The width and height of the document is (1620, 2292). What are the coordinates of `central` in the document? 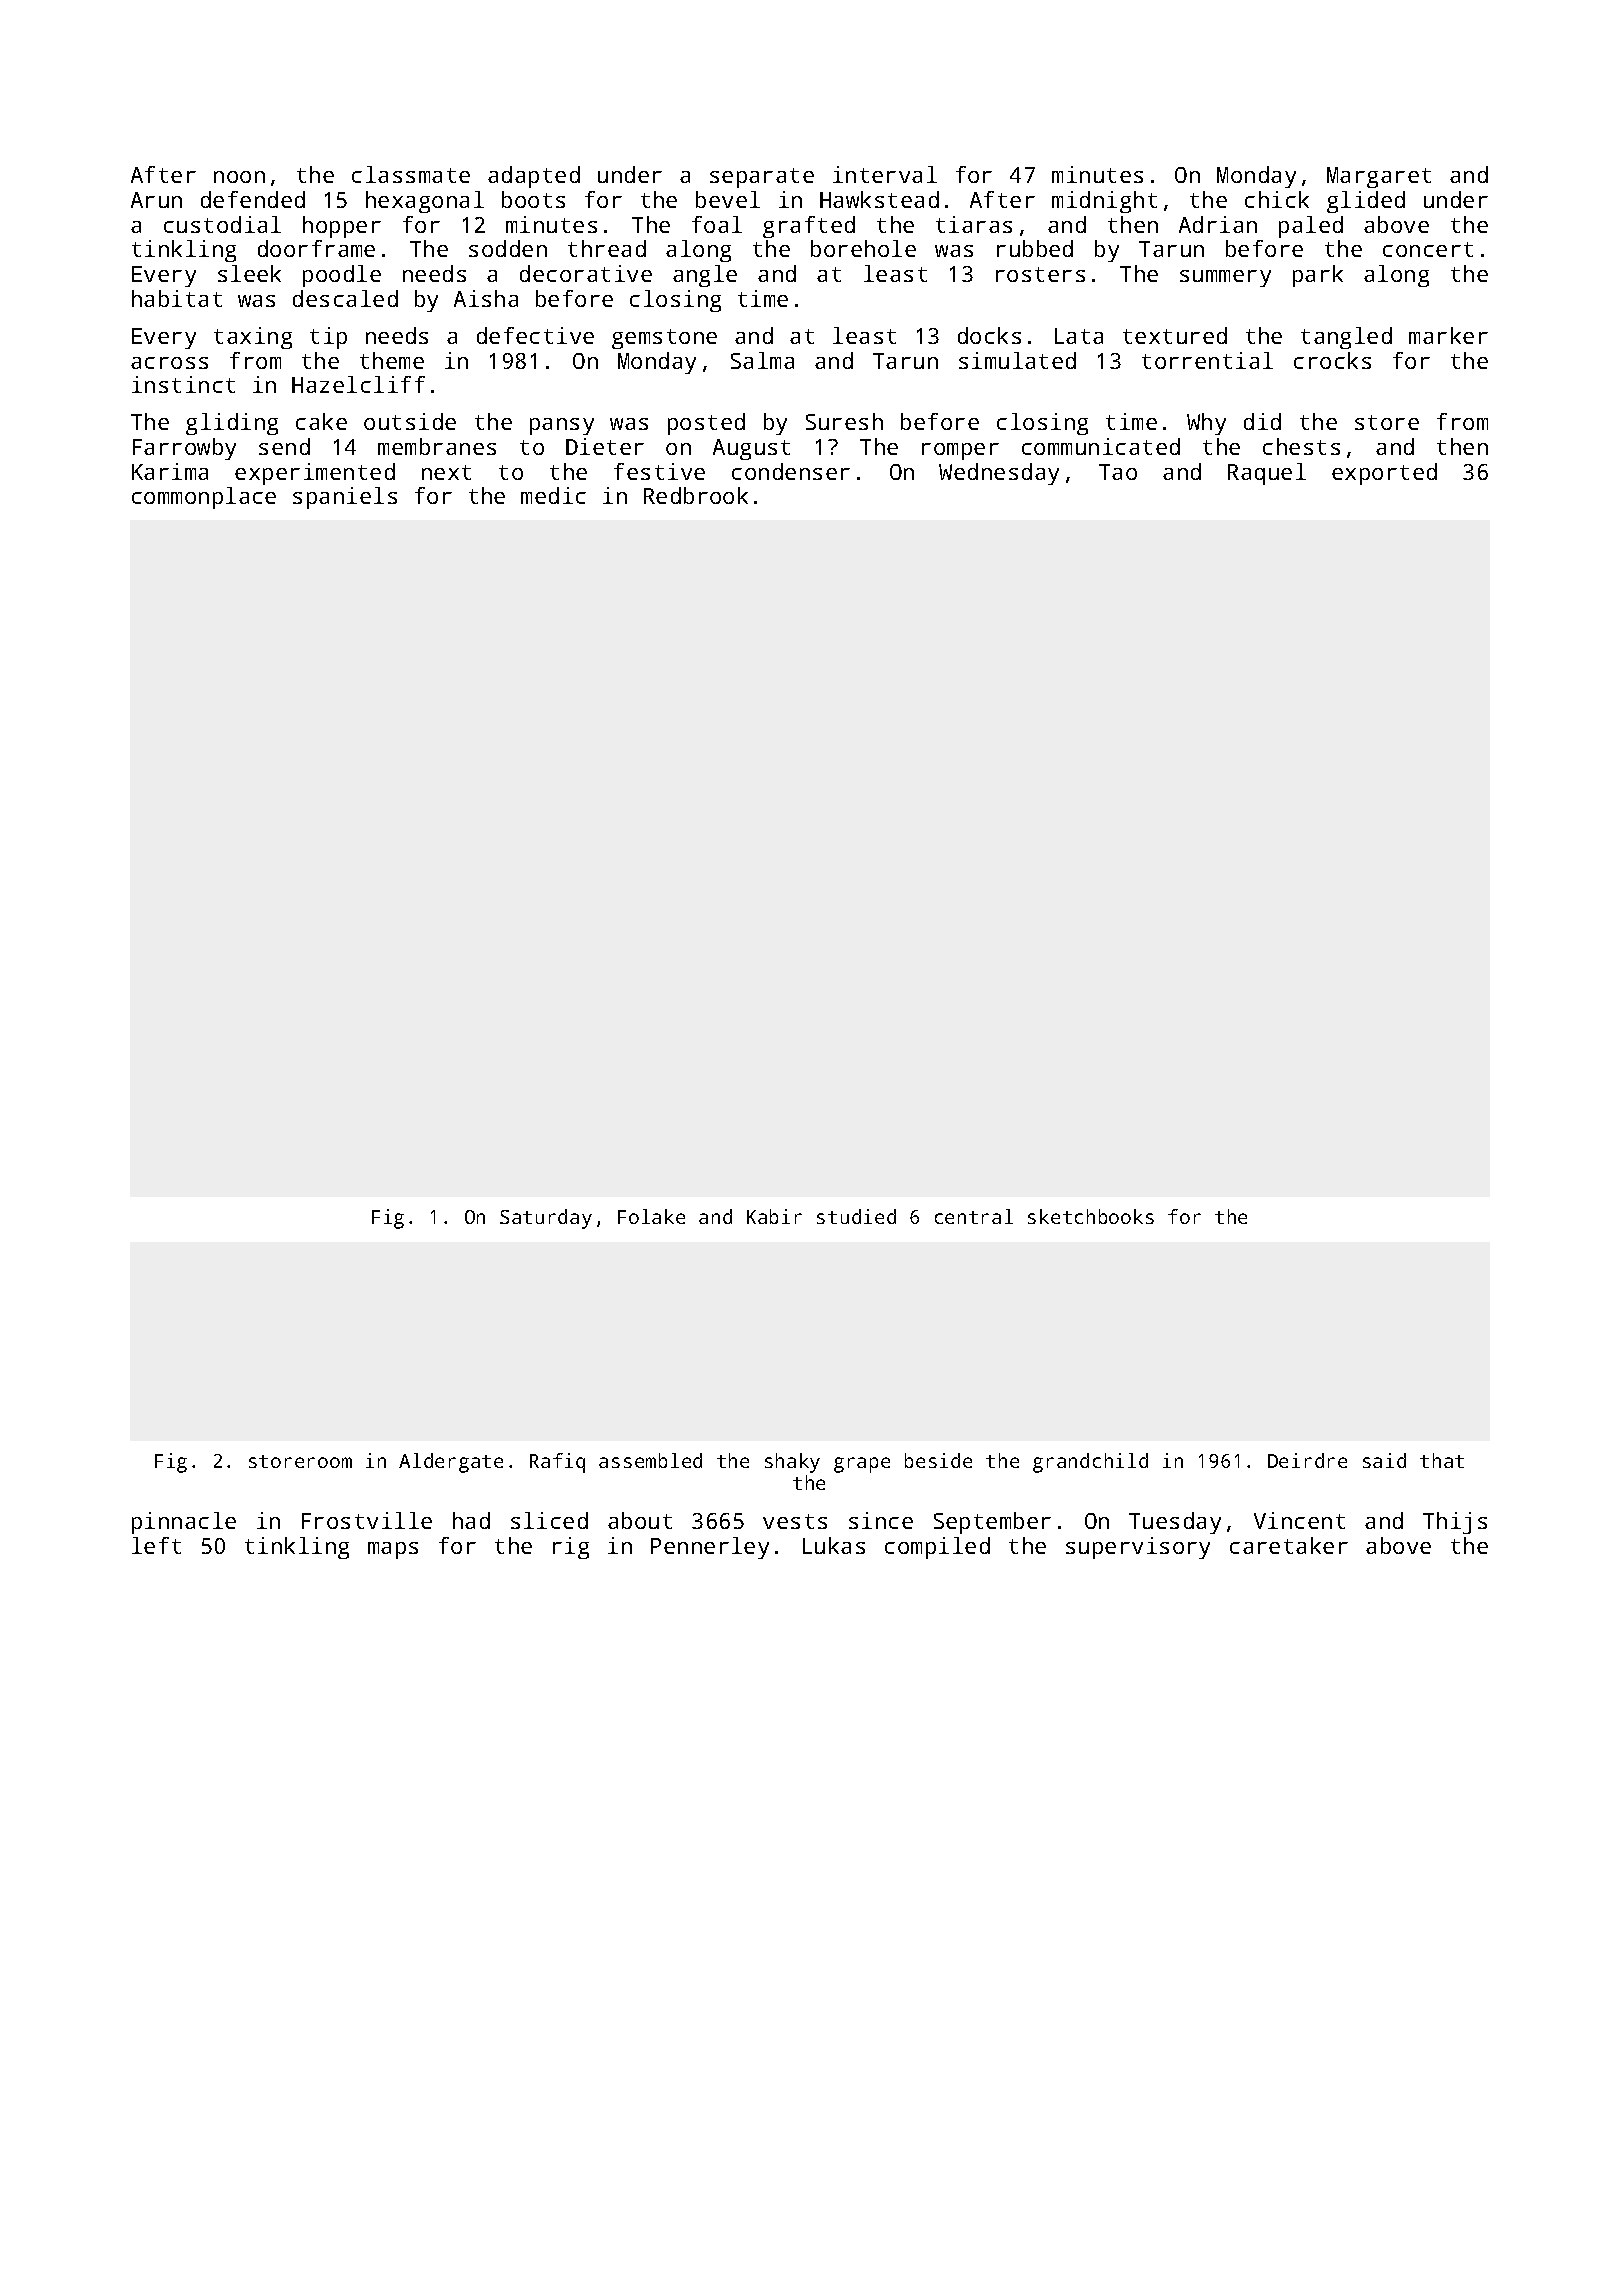 It's located at (974, 1216).
